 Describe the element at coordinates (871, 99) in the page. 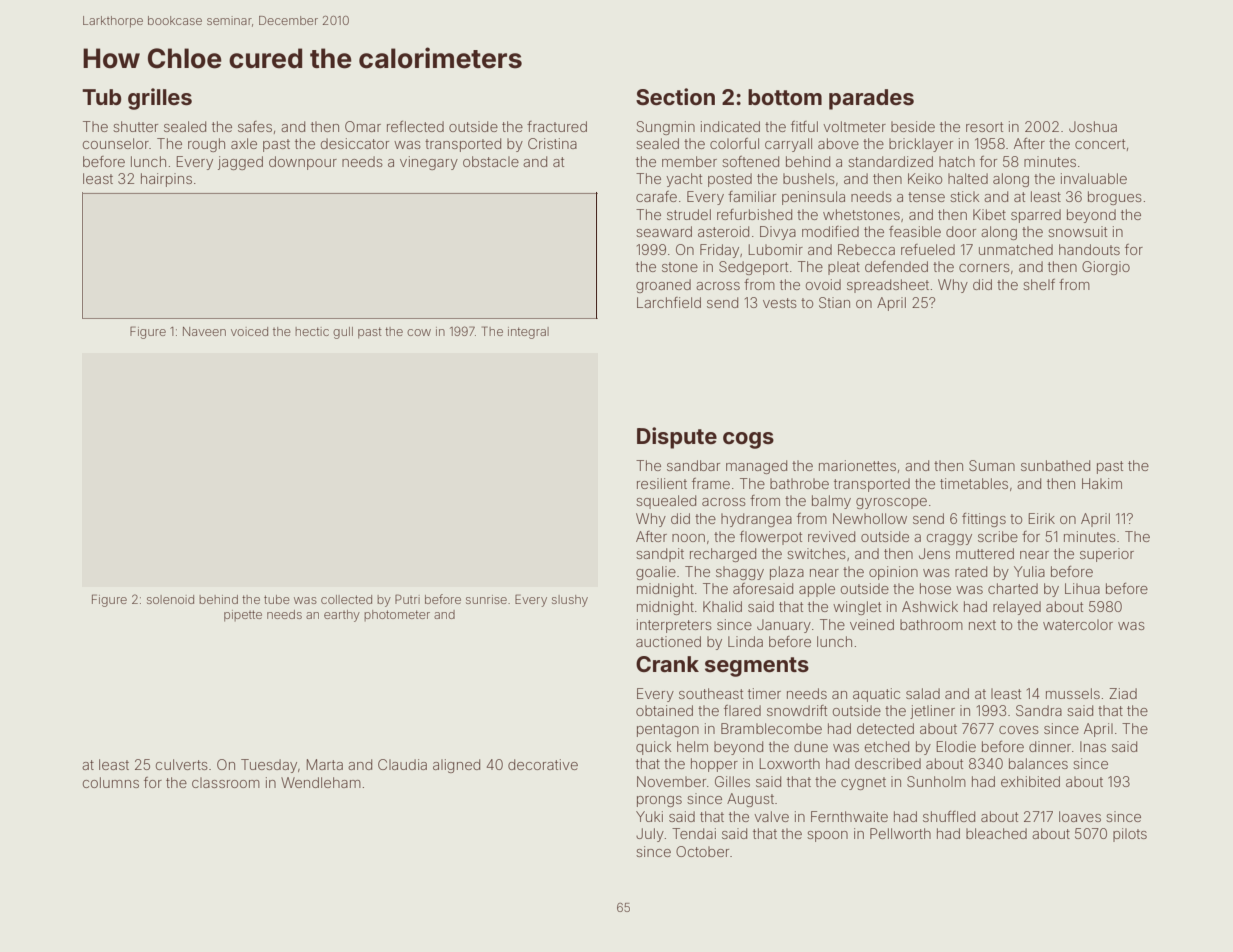

I see `parades` at that location.
